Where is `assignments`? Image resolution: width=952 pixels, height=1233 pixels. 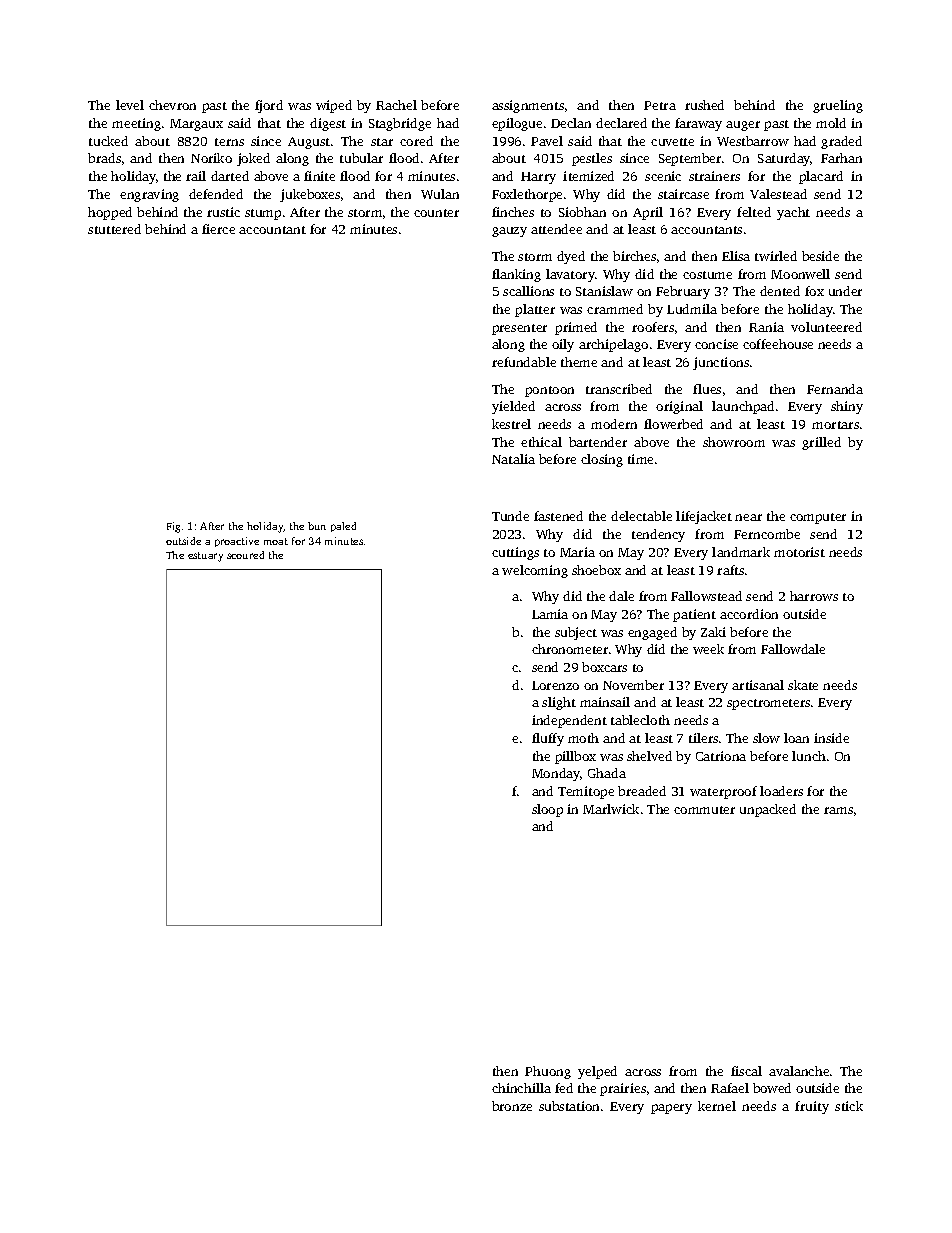
assignments is located at coordinates (528, 106).
